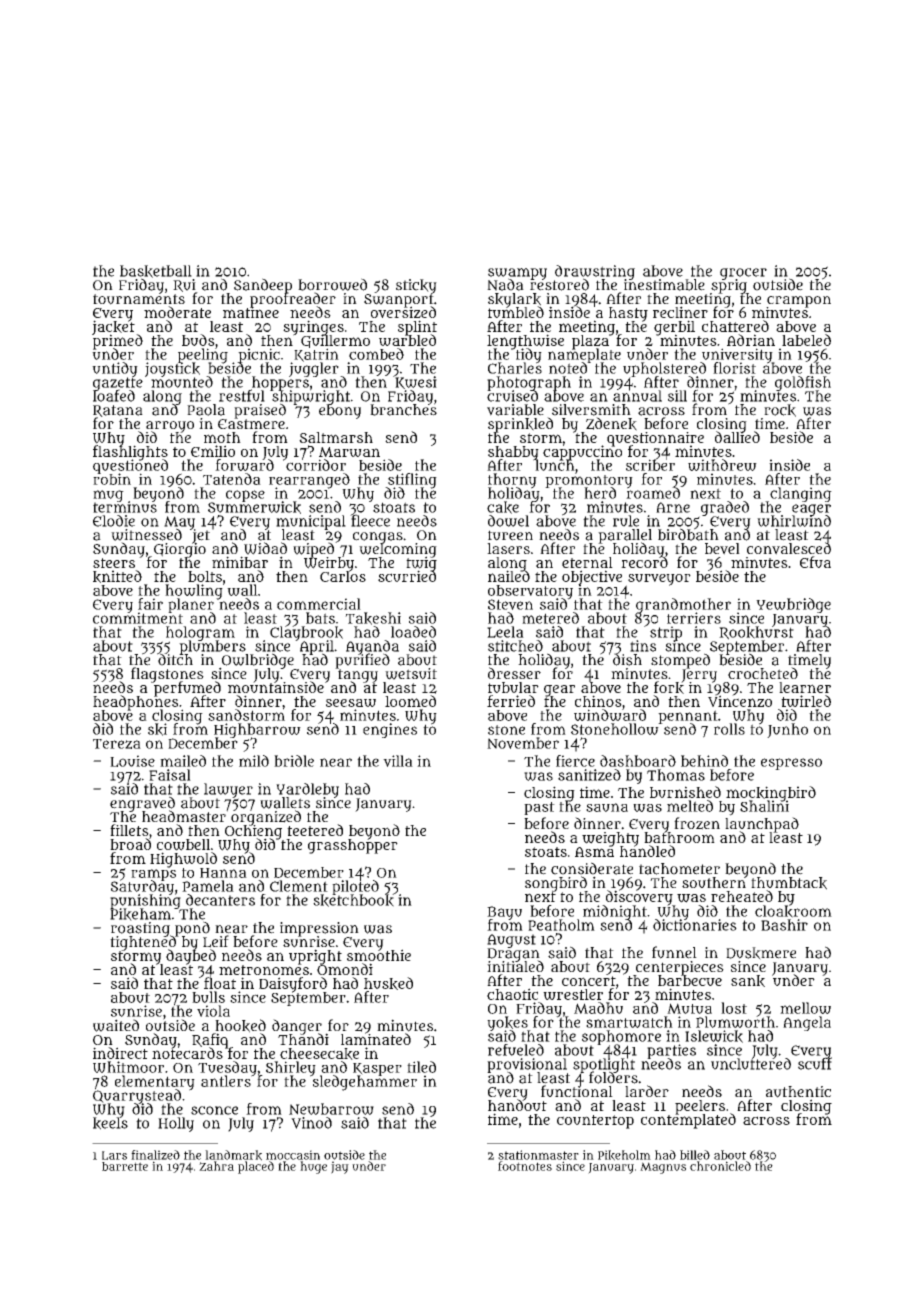 The image size is (924, 1314). I want to click on splint, so click(417, 327).
